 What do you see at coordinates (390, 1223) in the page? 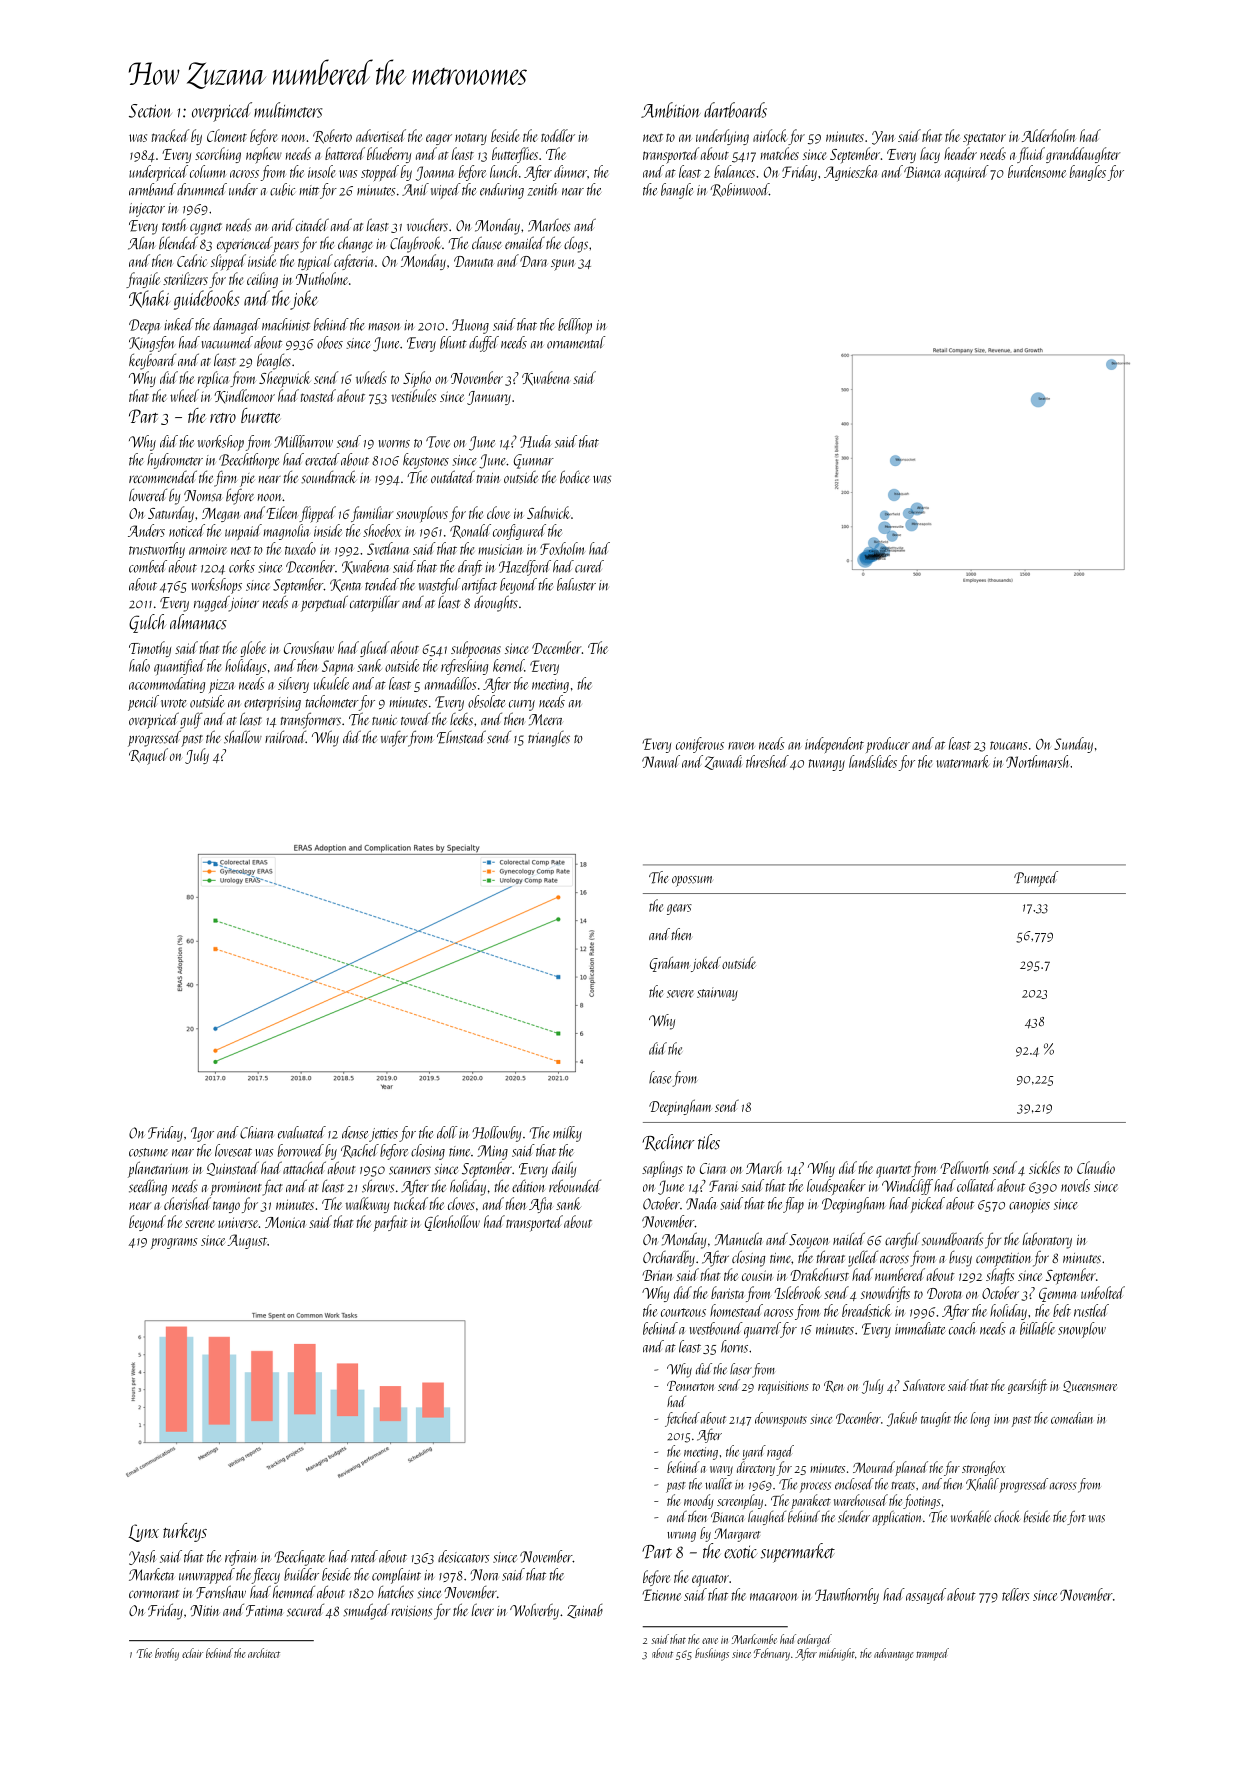
I see `parfait` at bounding box center [390, 1223].
